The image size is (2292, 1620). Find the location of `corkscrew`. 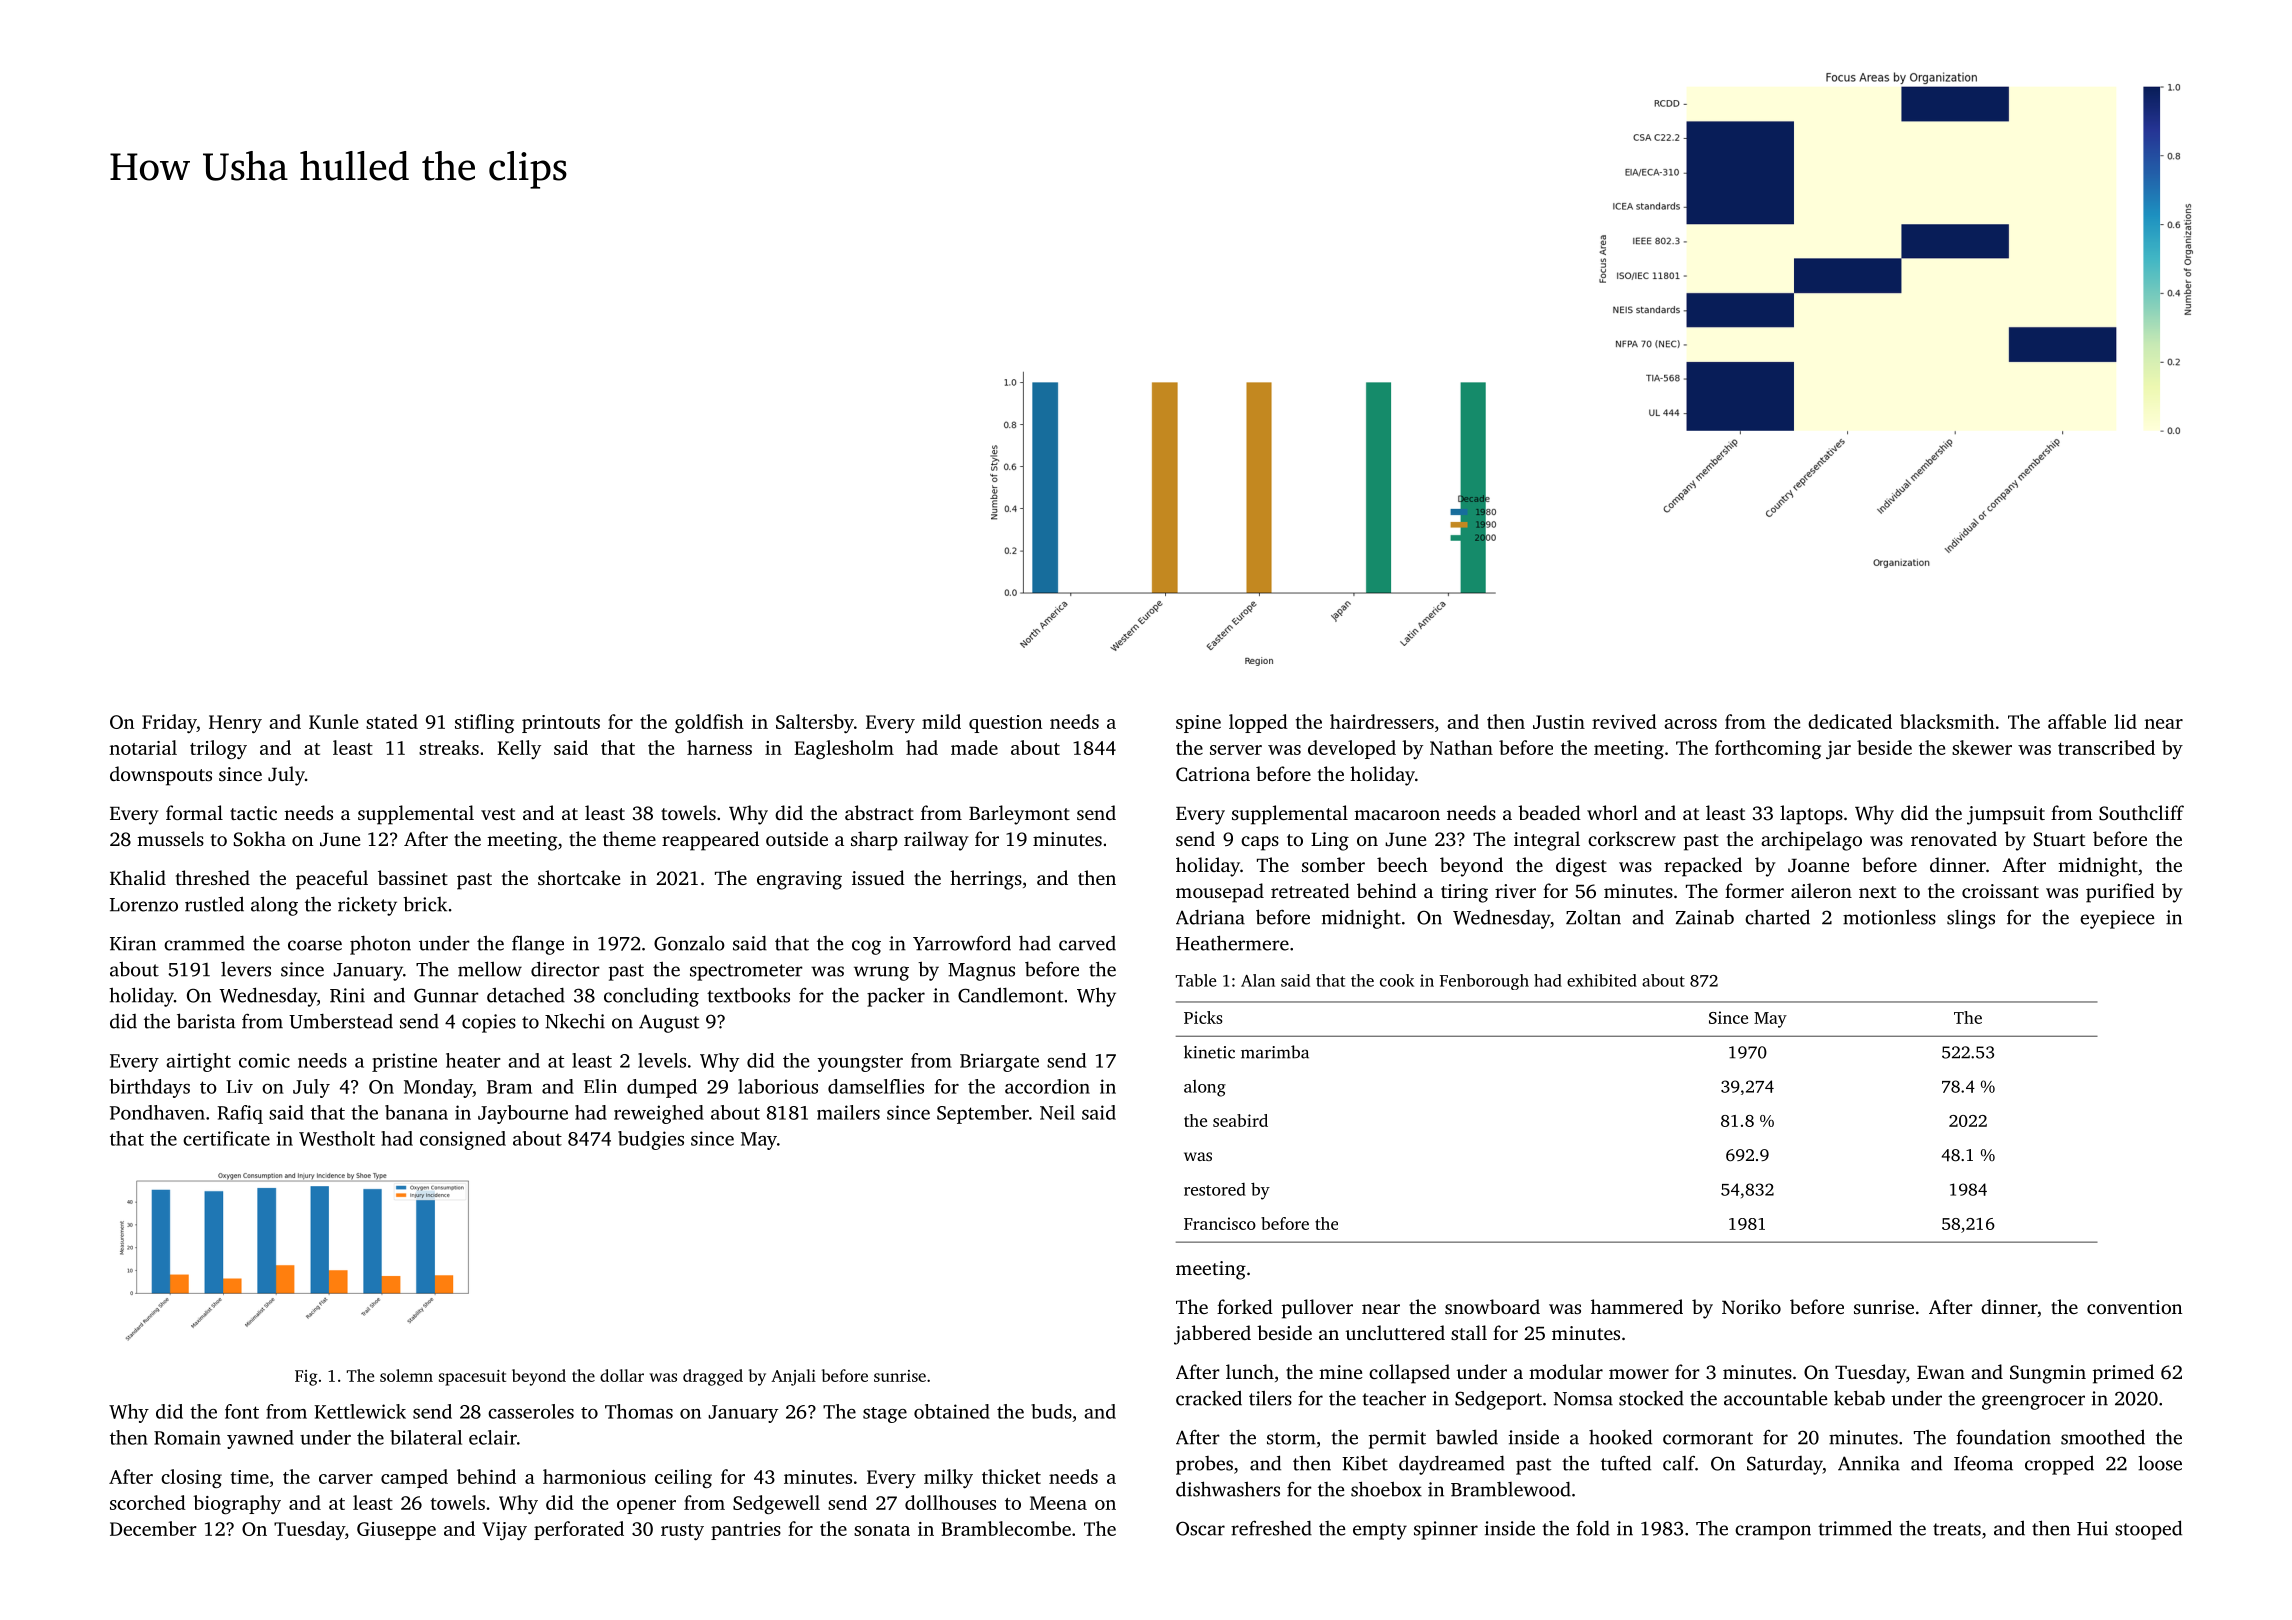

corkscrew is located at coordinates (1632, 838).
